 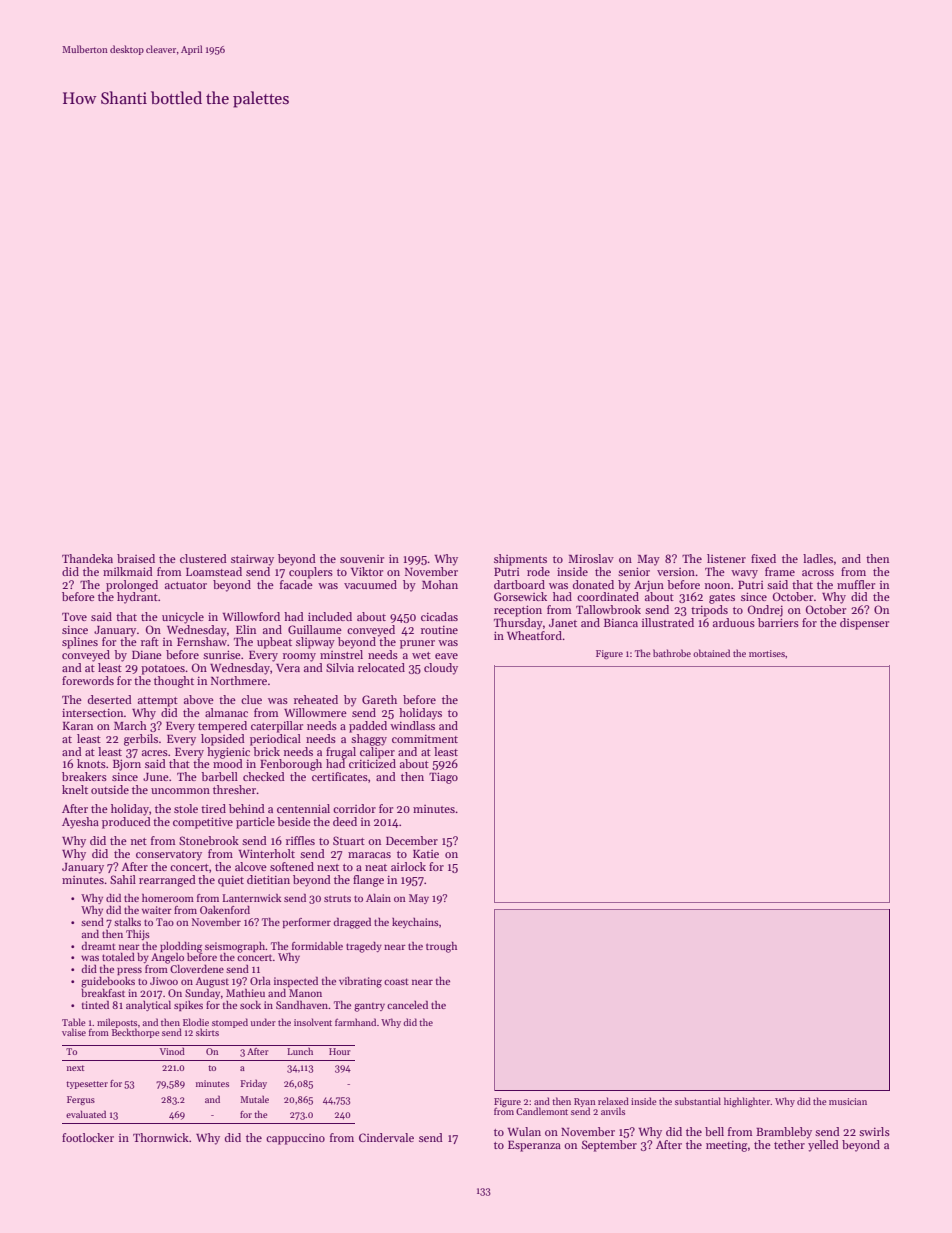 I want to click on Tiago, so click(x=443, y=778).
